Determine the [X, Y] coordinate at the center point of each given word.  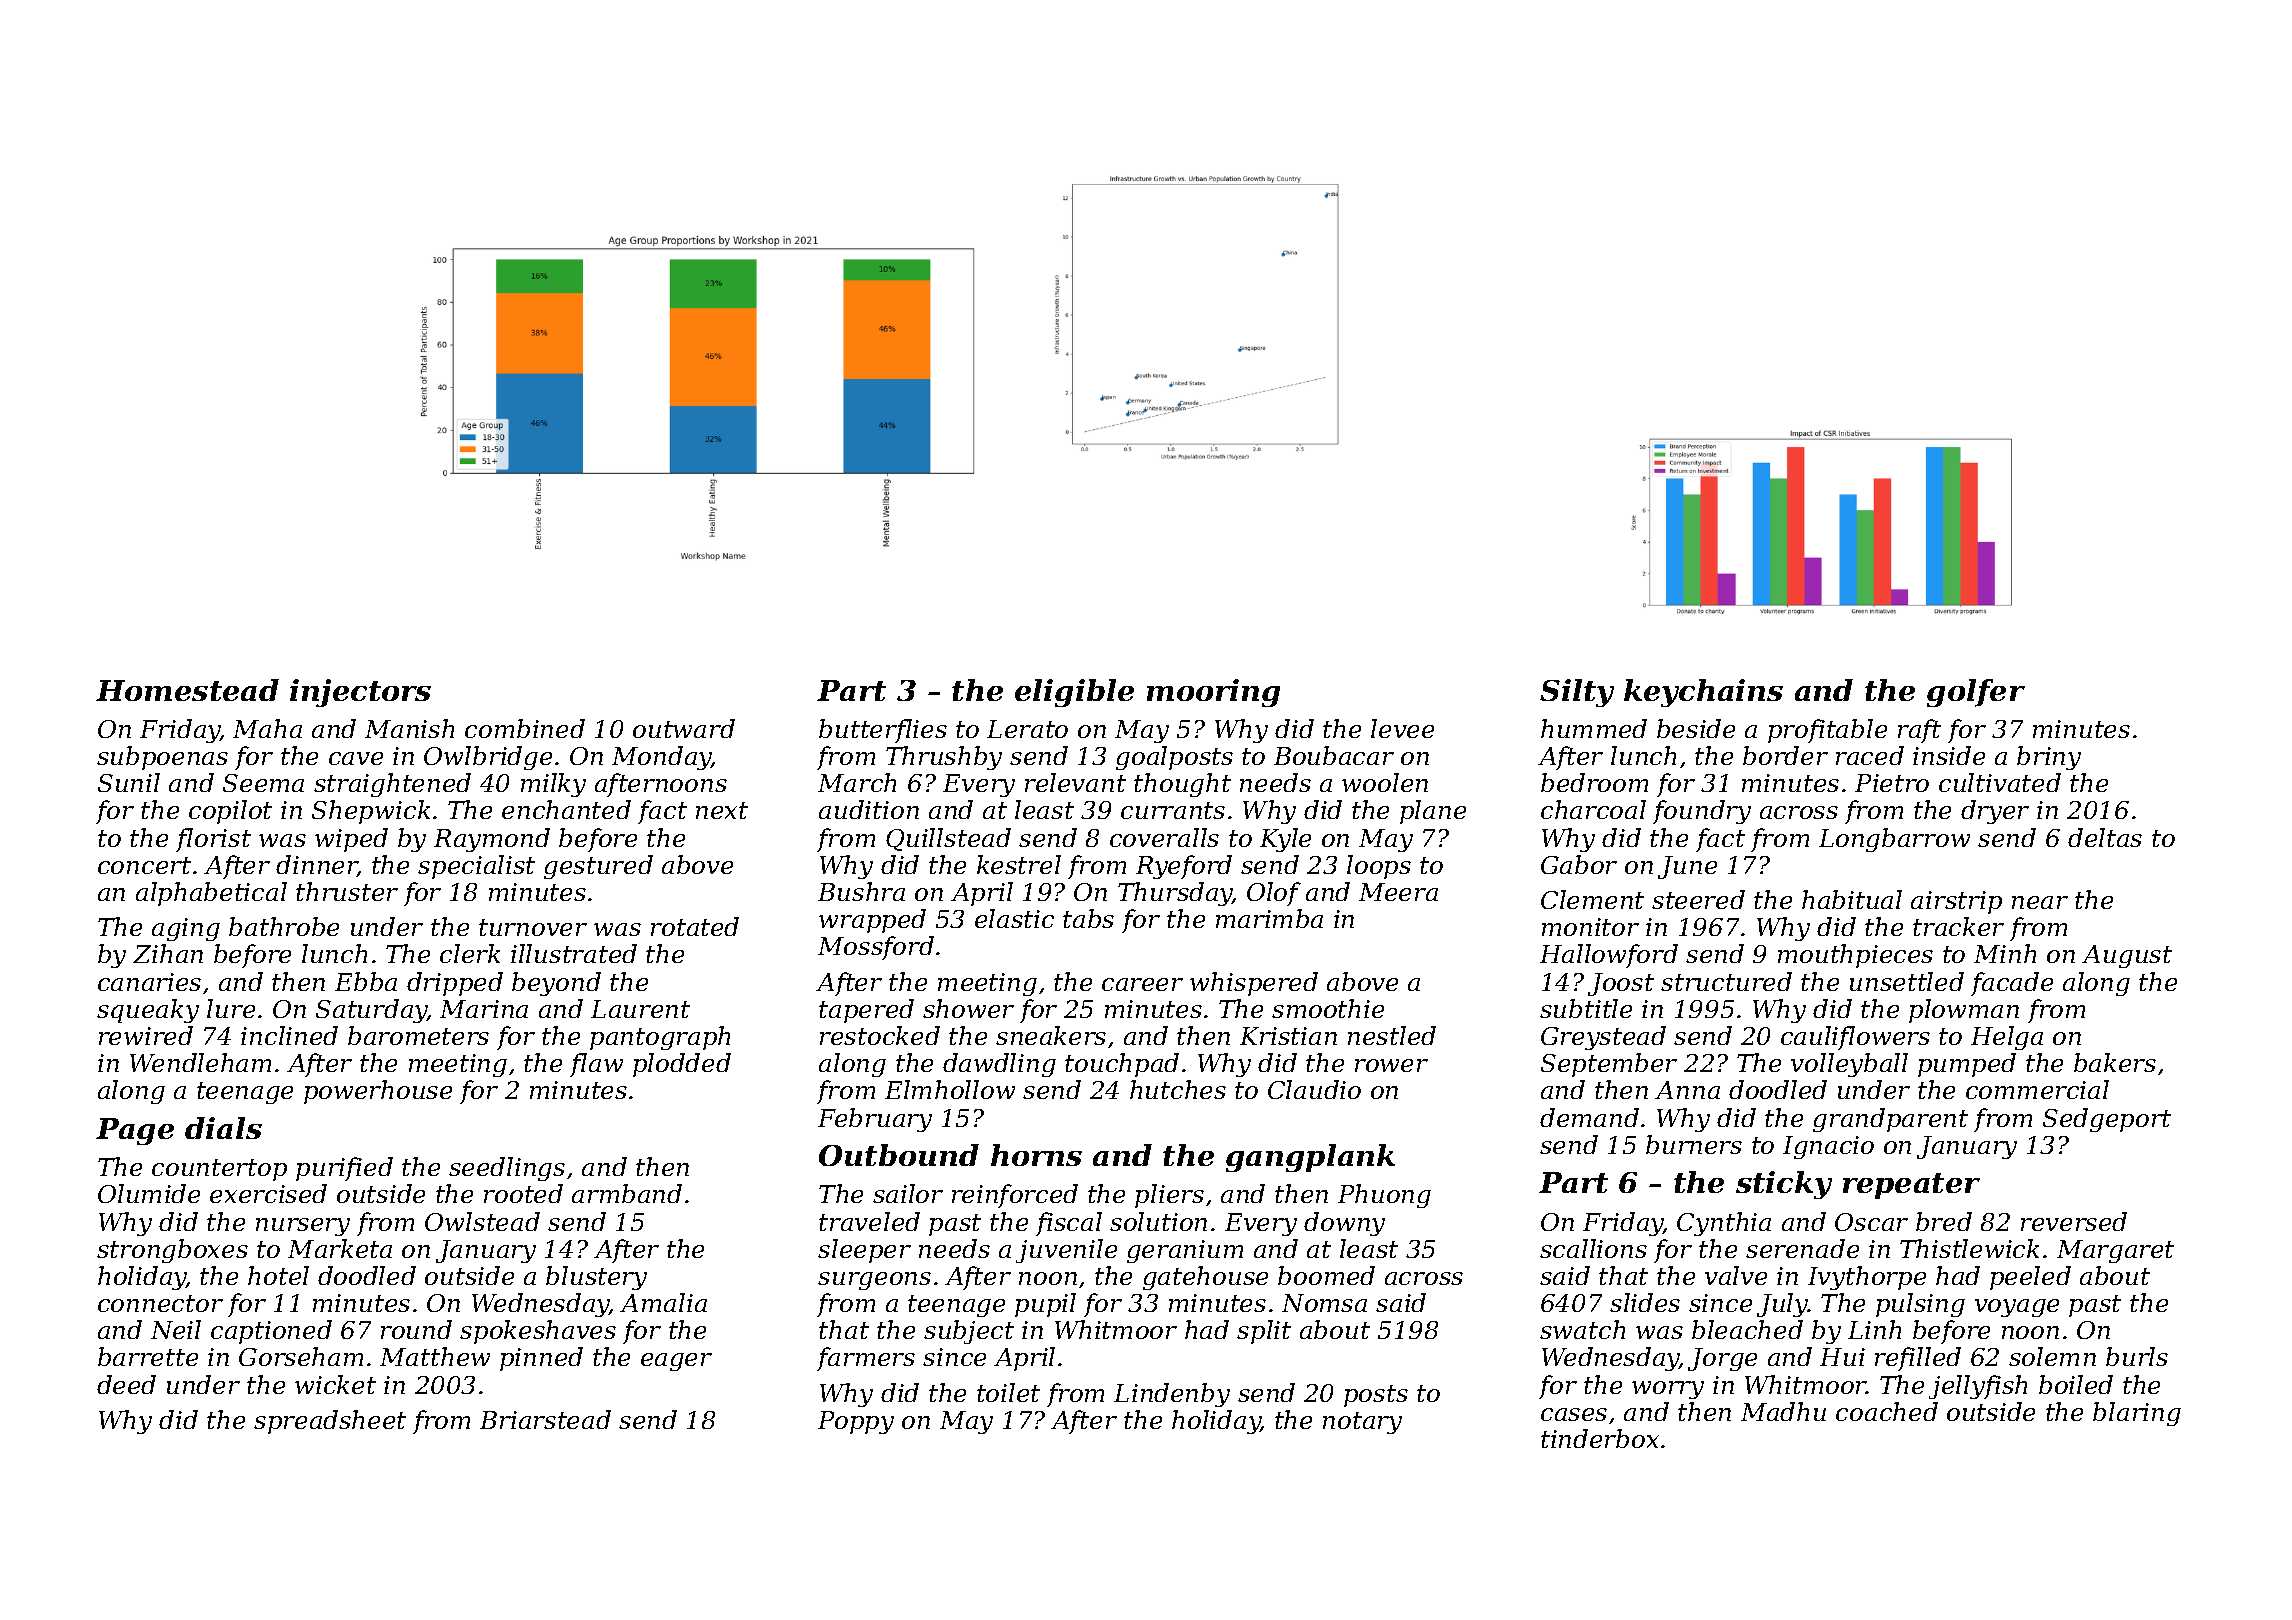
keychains [1703, 693]
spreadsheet [330, 1422]
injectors [360, 693]
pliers [1169, 1196]
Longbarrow [1894, 840]
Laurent [640, 1009]
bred [1944, 1221]
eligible [1074, 693]
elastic [1014, 918]
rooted [523, 1193]
